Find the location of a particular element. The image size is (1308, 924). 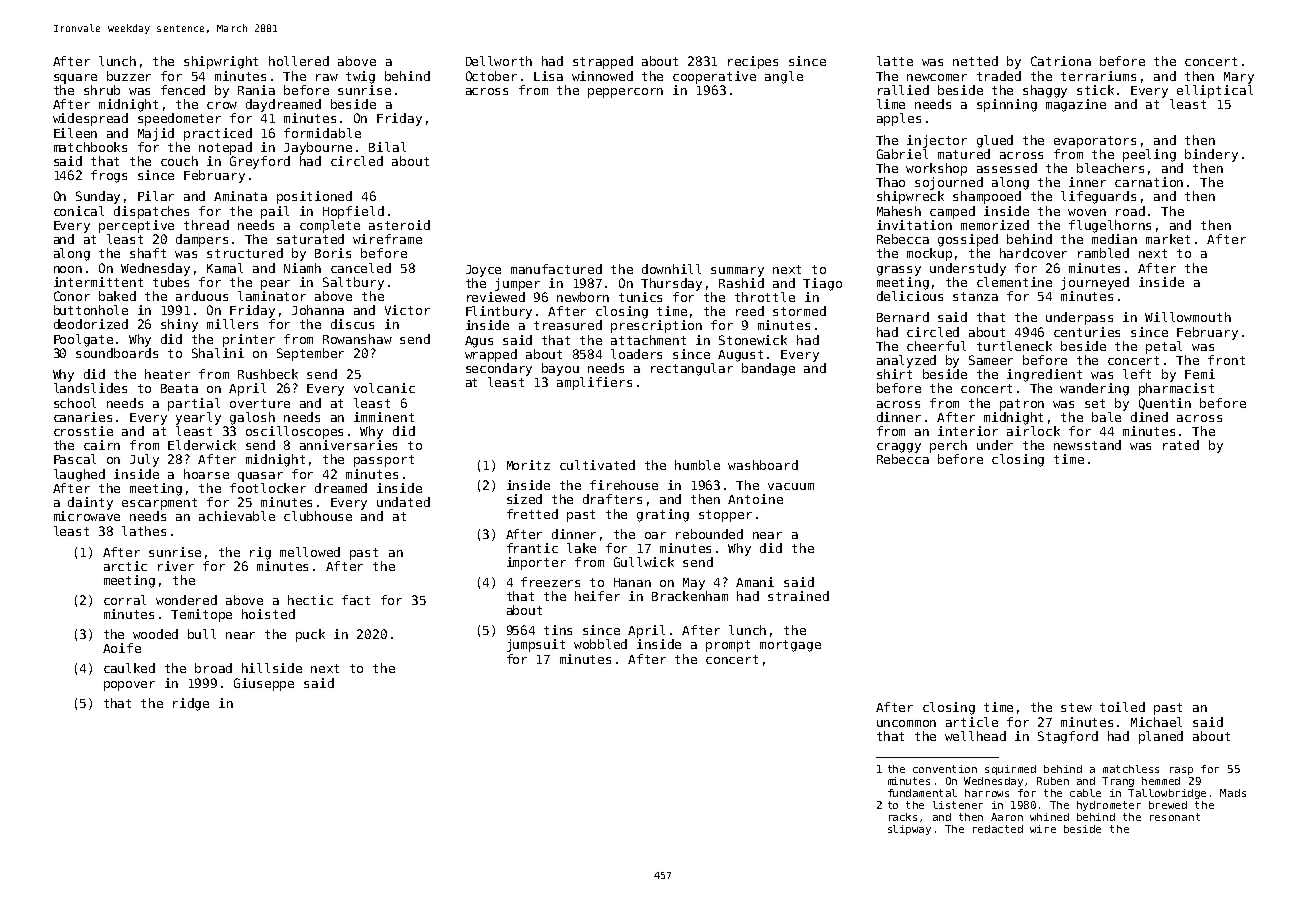

secondary is located at coordinates (499, 369).
